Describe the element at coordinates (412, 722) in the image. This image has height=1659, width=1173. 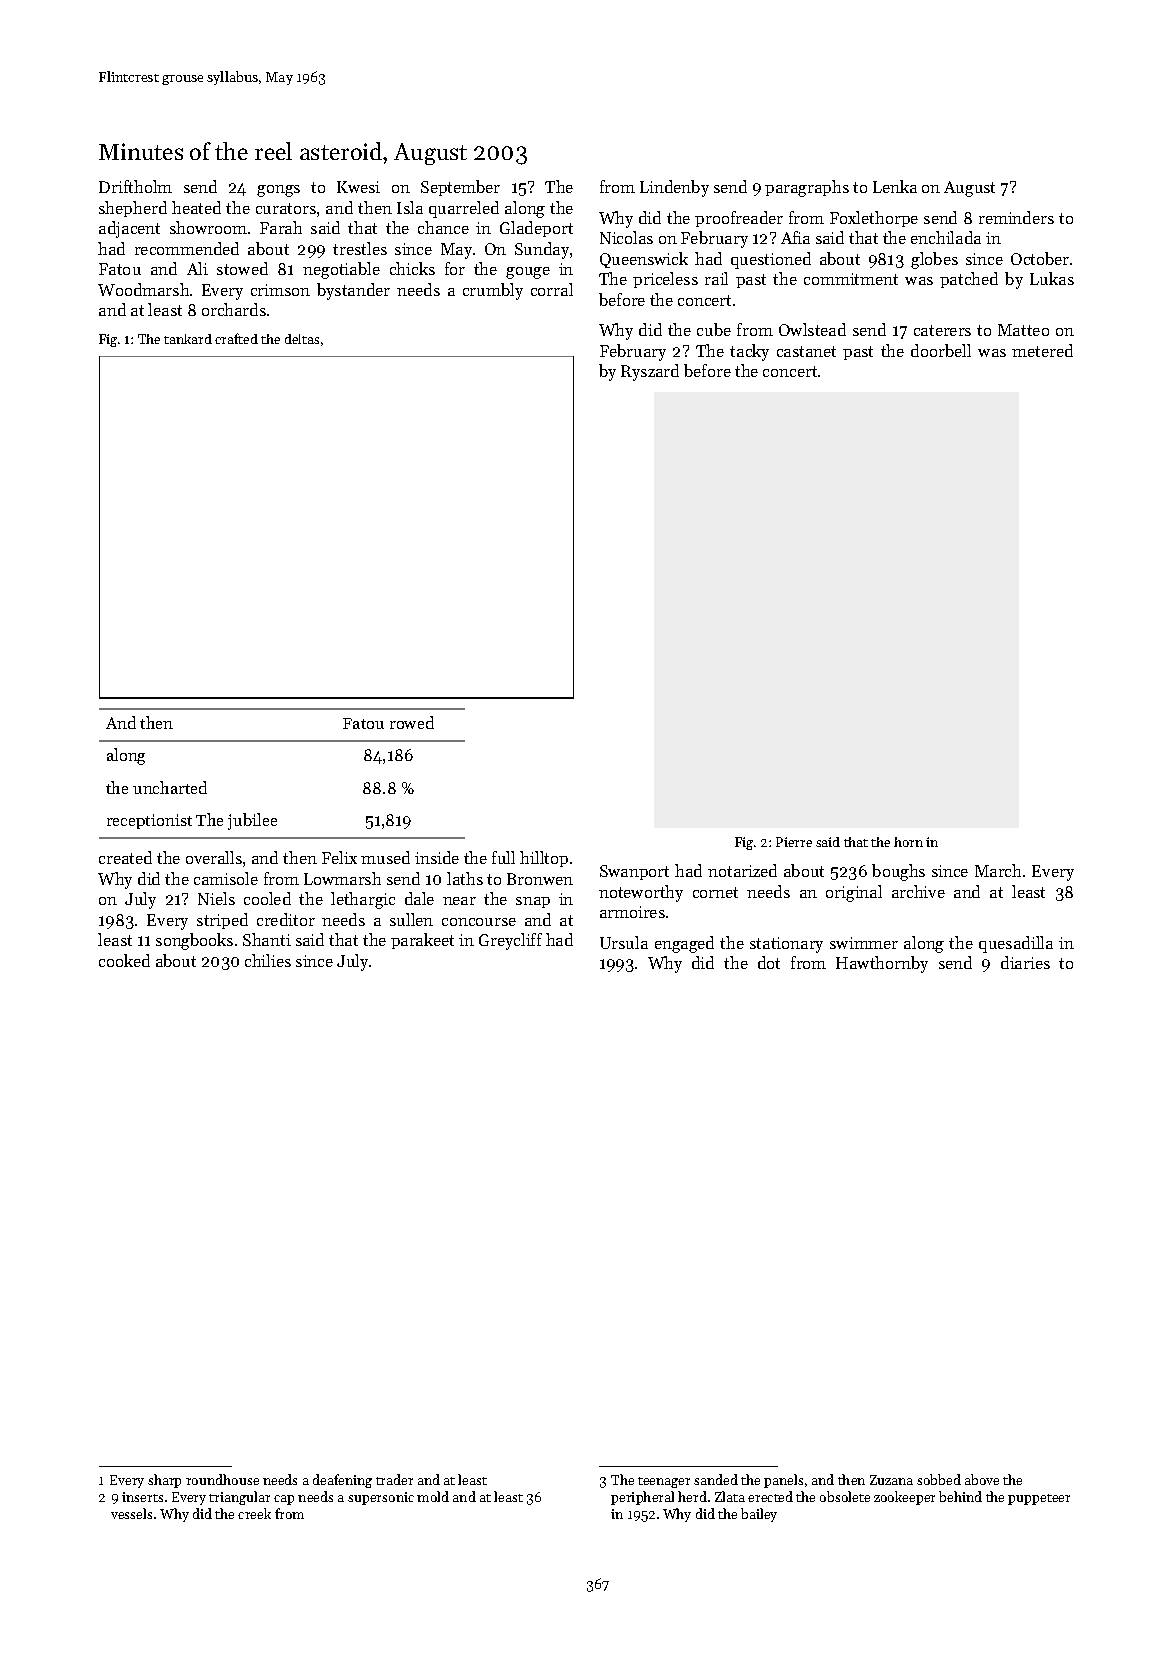
I see `rowed` at that location.
